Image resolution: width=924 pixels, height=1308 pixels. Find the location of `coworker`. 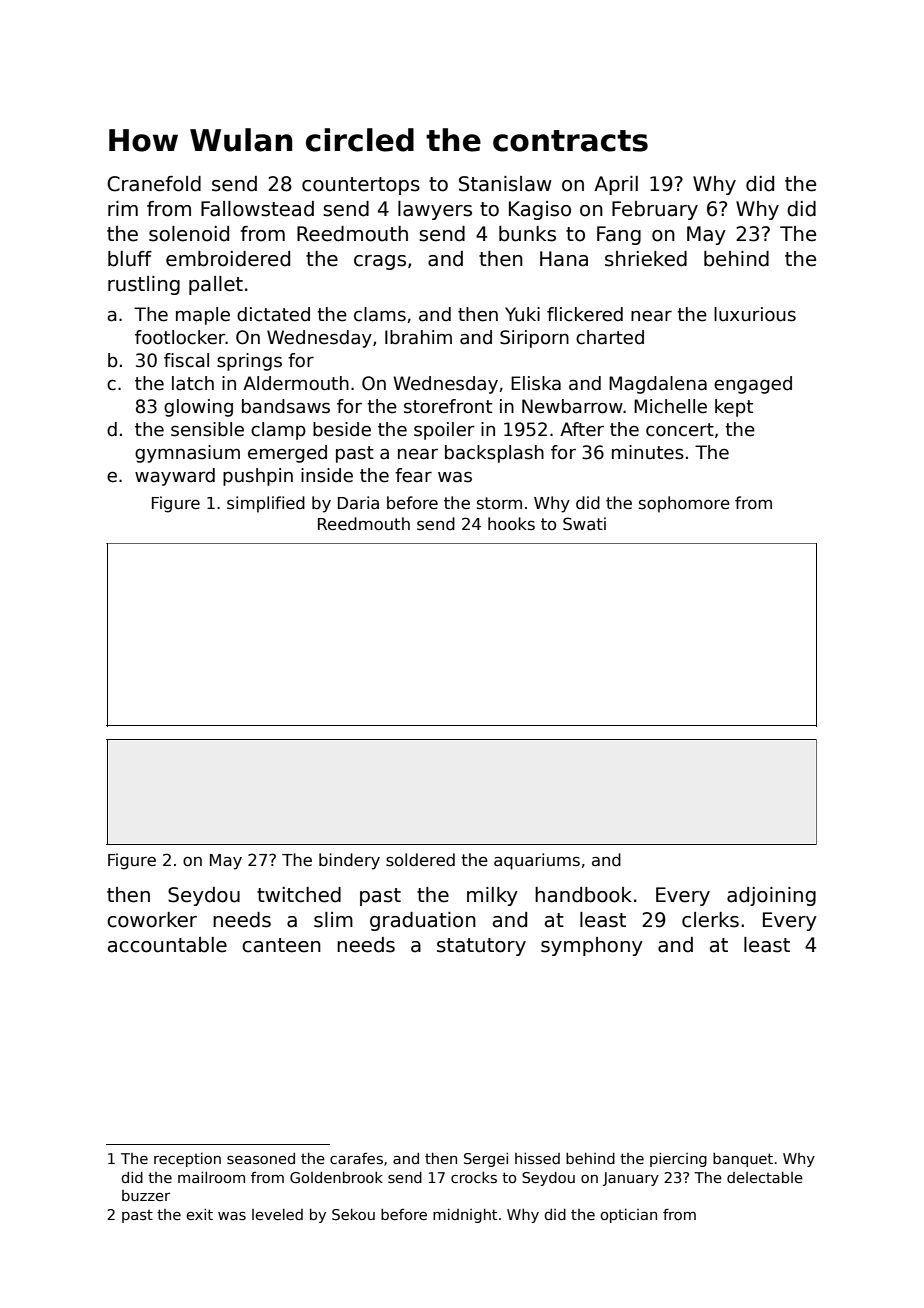

coworker is located at coordinates (152, 920).
